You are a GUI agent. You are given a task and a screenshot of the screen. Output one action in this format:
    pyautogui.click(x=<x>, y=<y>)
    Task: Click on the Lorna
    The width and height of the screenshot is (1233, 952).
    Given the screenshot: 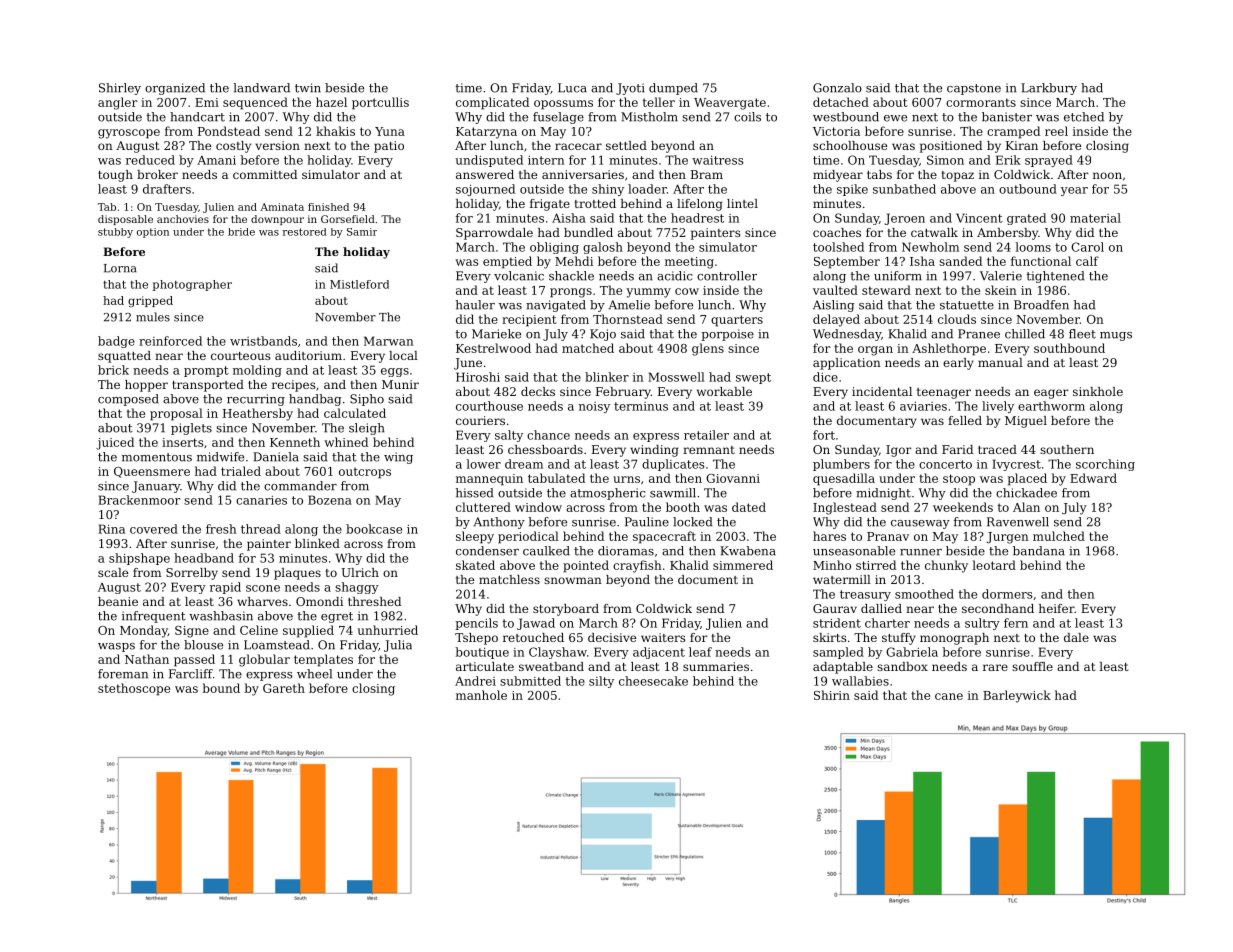 What is the action you would take?
    pyautogui.click(x=120, y=268)
